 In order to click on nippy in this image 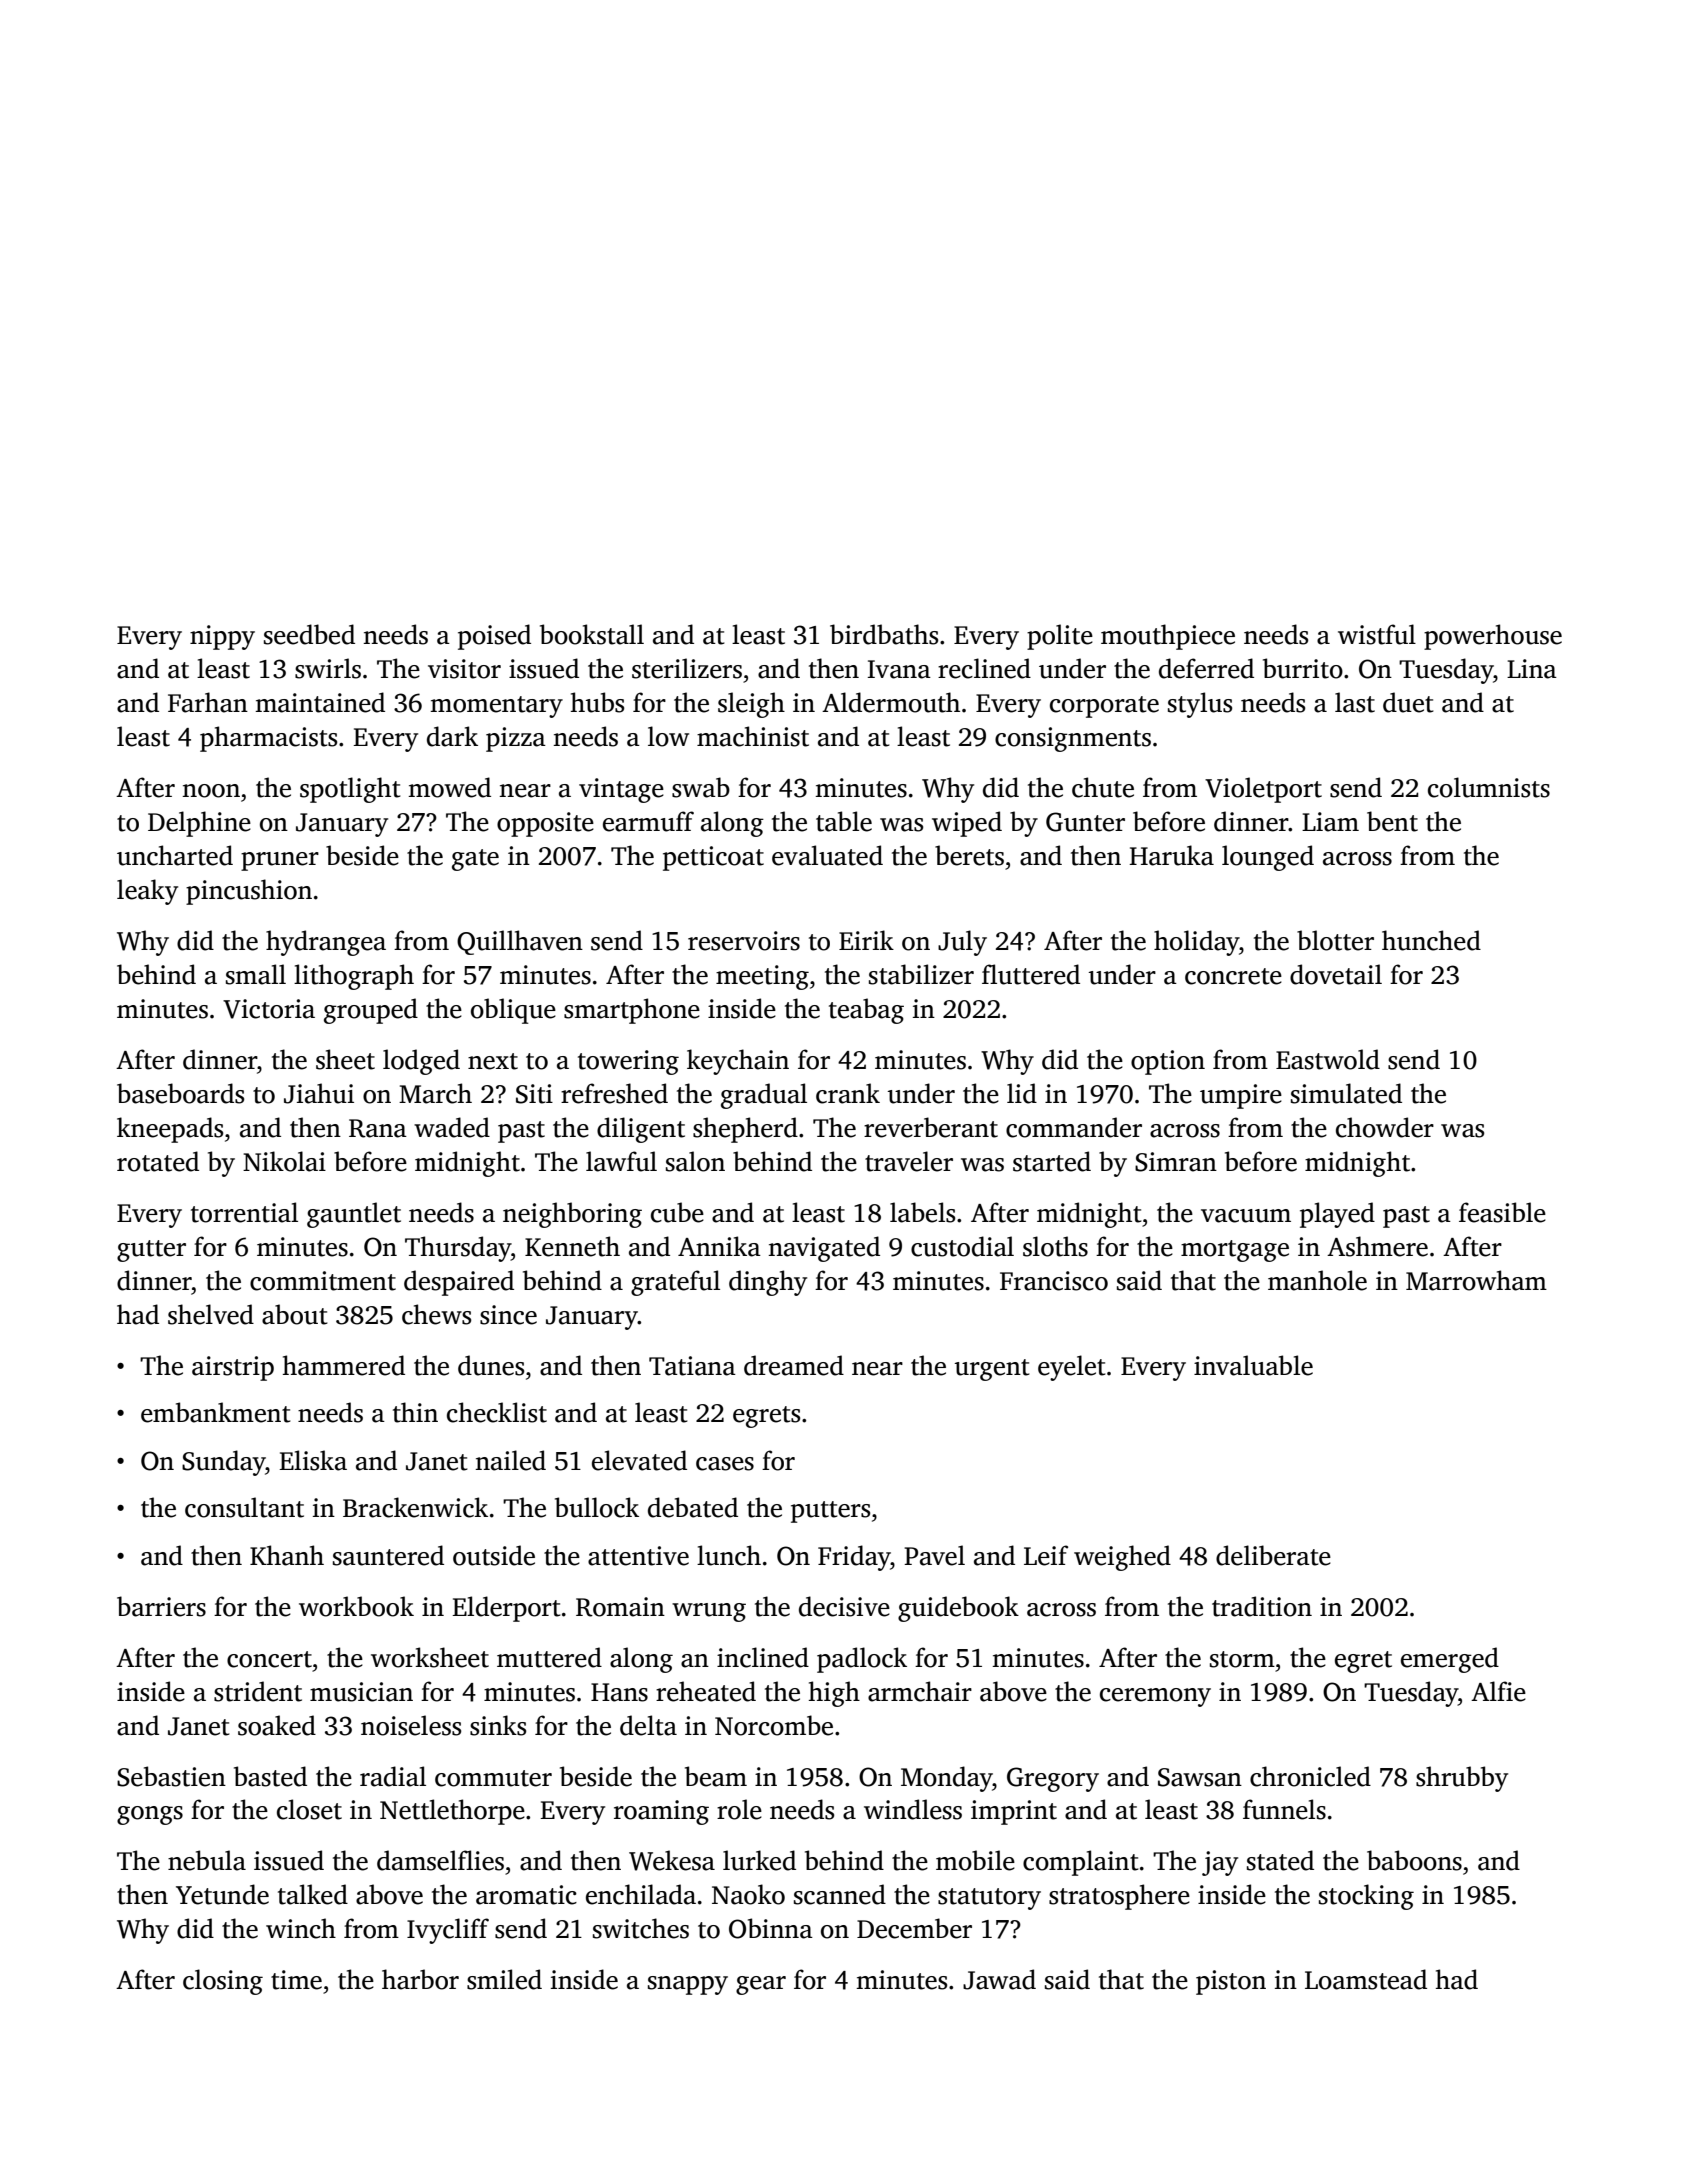, I will do `click(222, 637)`.
